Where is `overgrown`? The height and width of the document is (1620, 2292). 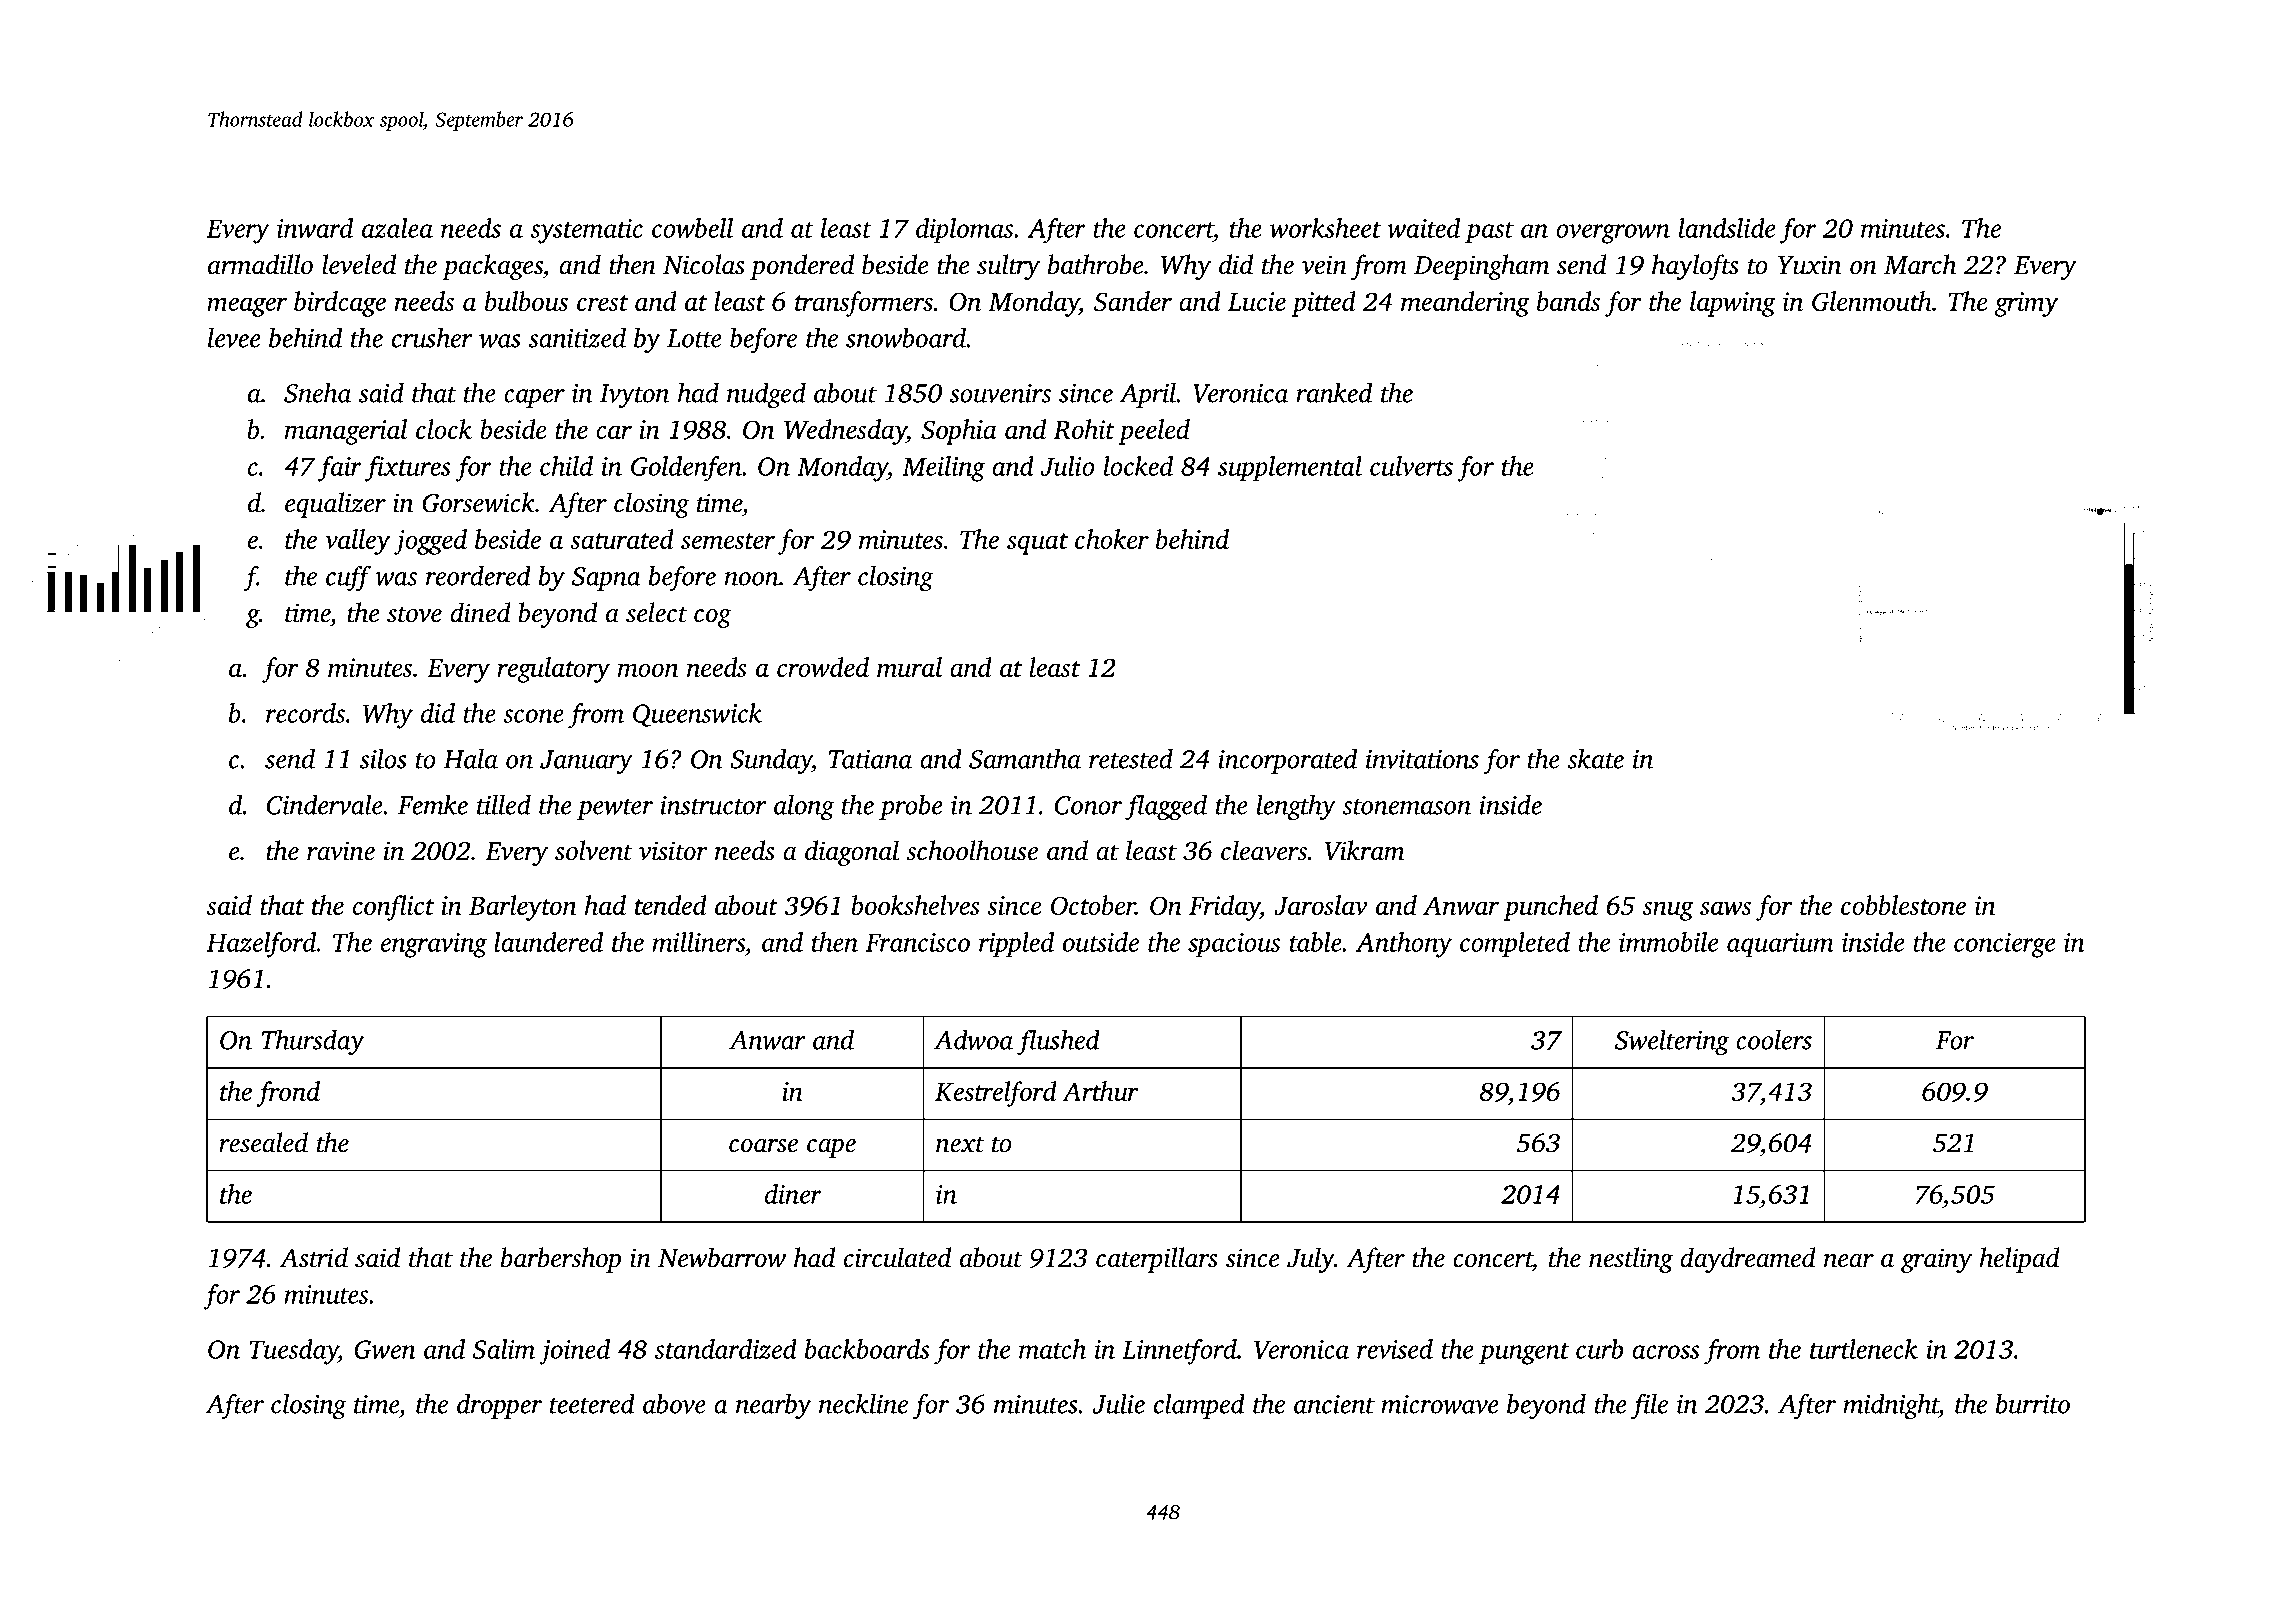 overgrown is located at coordinates (1613, 234).
